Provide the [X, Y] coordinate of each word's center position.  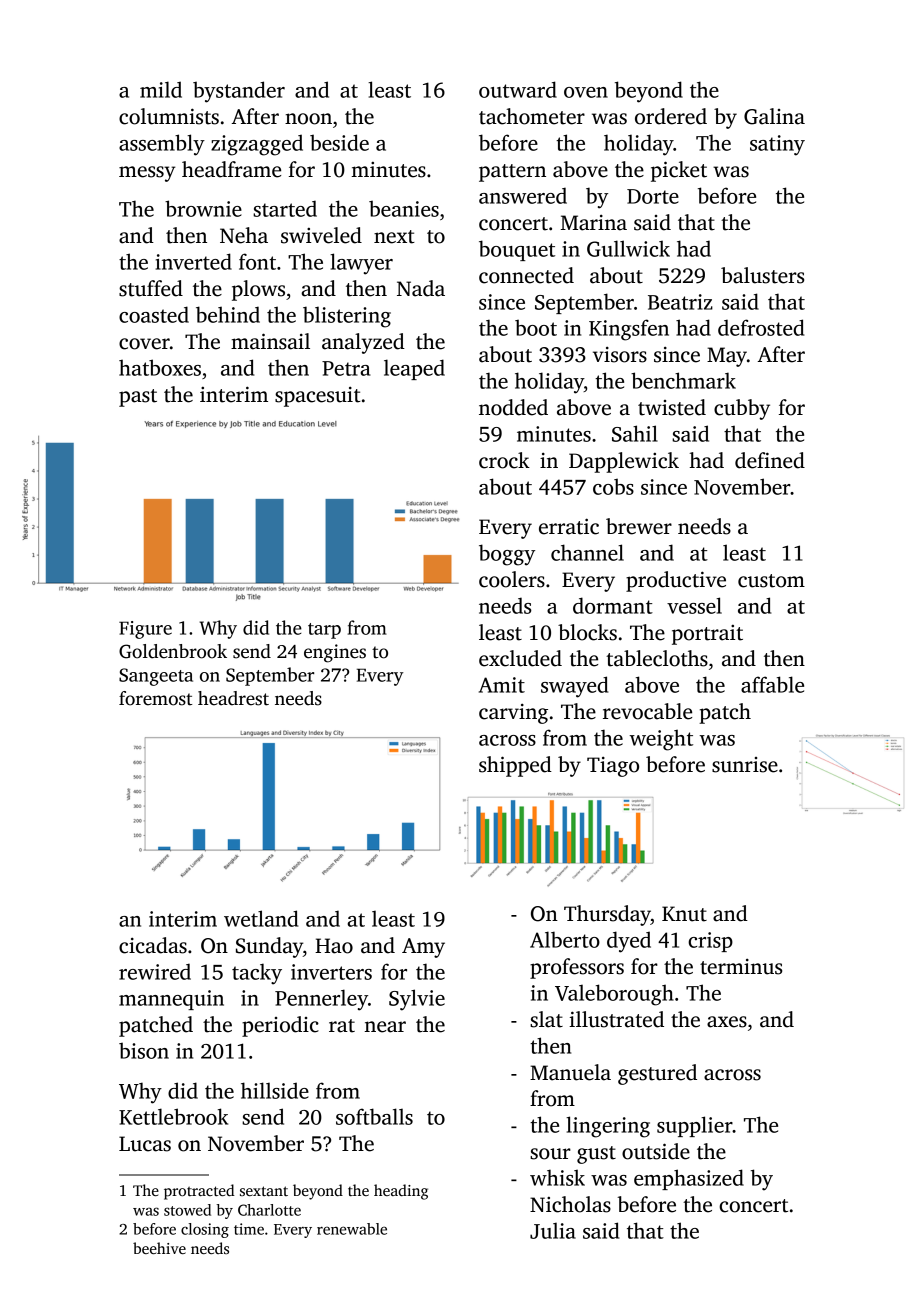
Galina [774, 116]
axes [727, 1022]
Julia [553, 1231]
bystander [239, 92]
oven [586, 92]
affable [772, 684]
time [249, 1229]
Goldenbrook [173, 651]
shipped [515, 766]
